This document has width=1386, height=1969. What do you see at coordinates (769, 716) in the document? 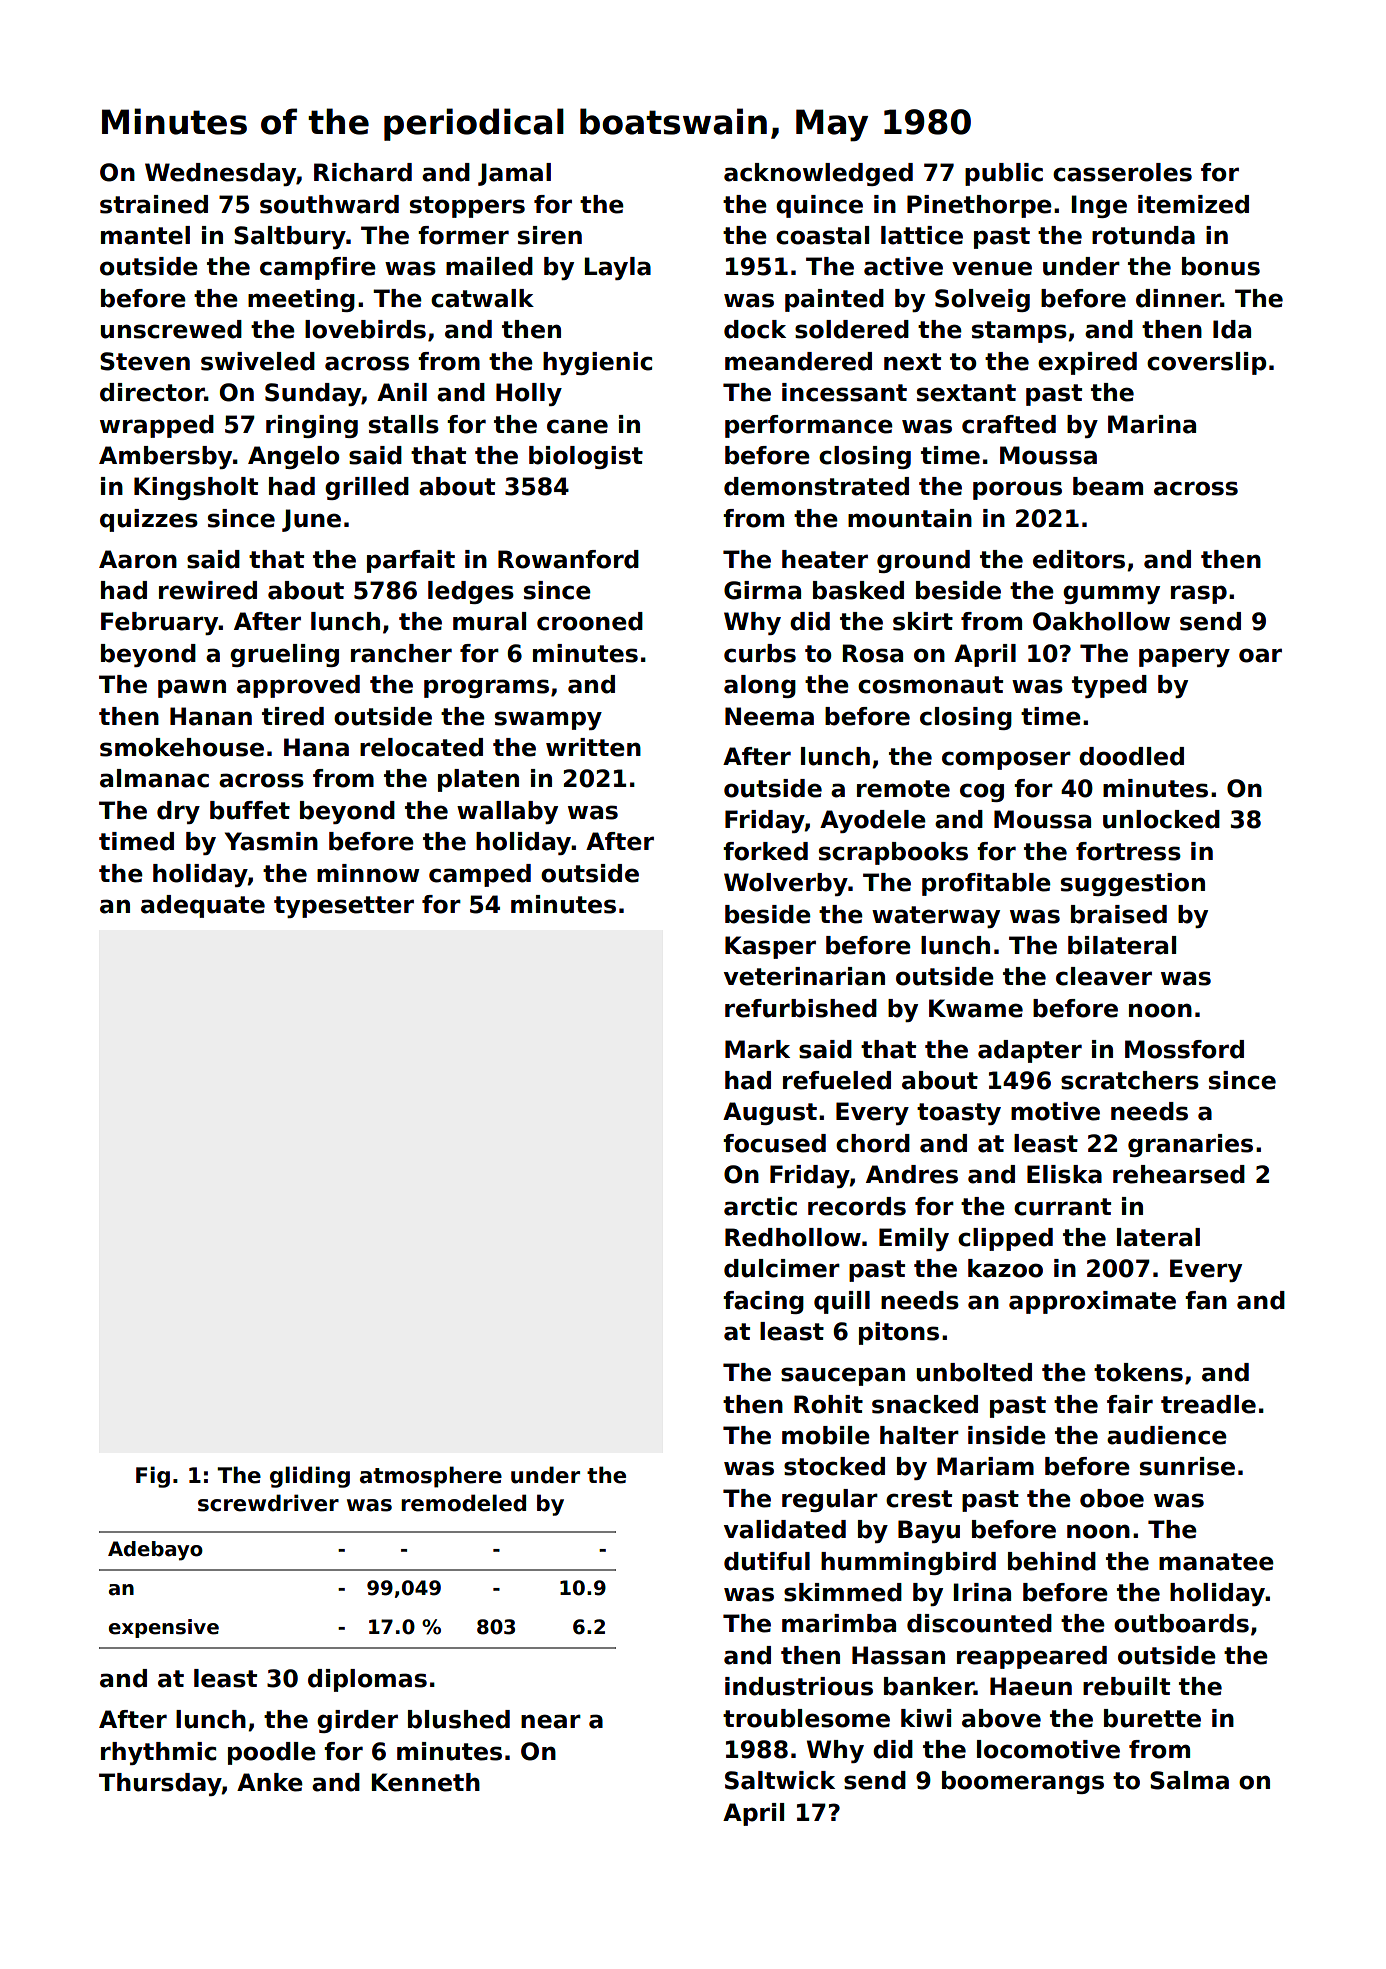
I see `Neema` at bounding box center [769, 716].
